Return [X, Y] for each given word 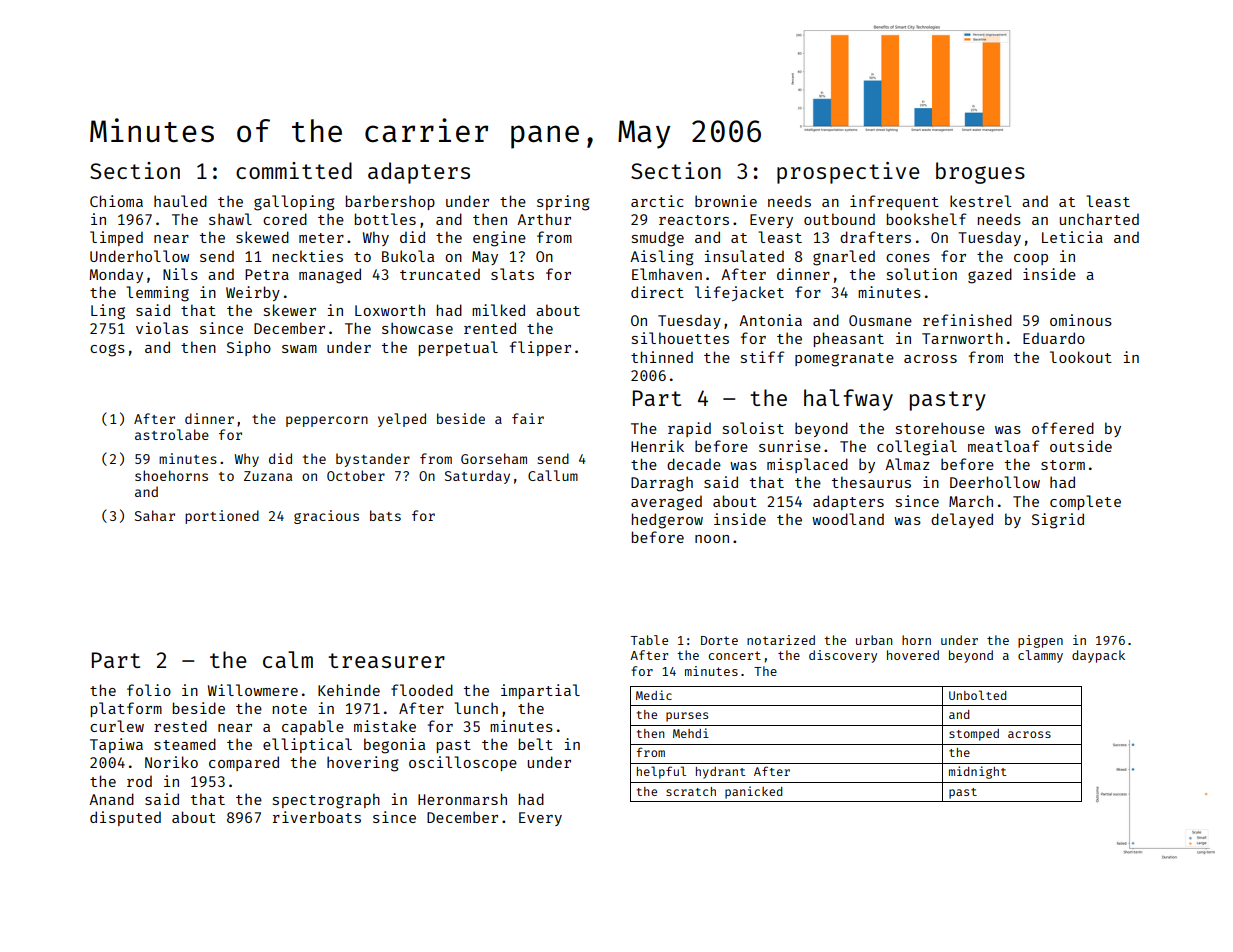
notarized [781, 640]
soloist [753, 428]
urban [874, 640]
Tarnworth [962, 338]
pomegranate [844, 360]
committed [294, 170]
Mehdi [691, 733]
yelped [402, 420]
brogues [980, 173]
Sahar [155, 515]
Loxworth [390, 310]
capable [313, 727]
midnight [977, 772]
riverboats [317, 817]
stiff [762, 357]
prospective [848, 173]
